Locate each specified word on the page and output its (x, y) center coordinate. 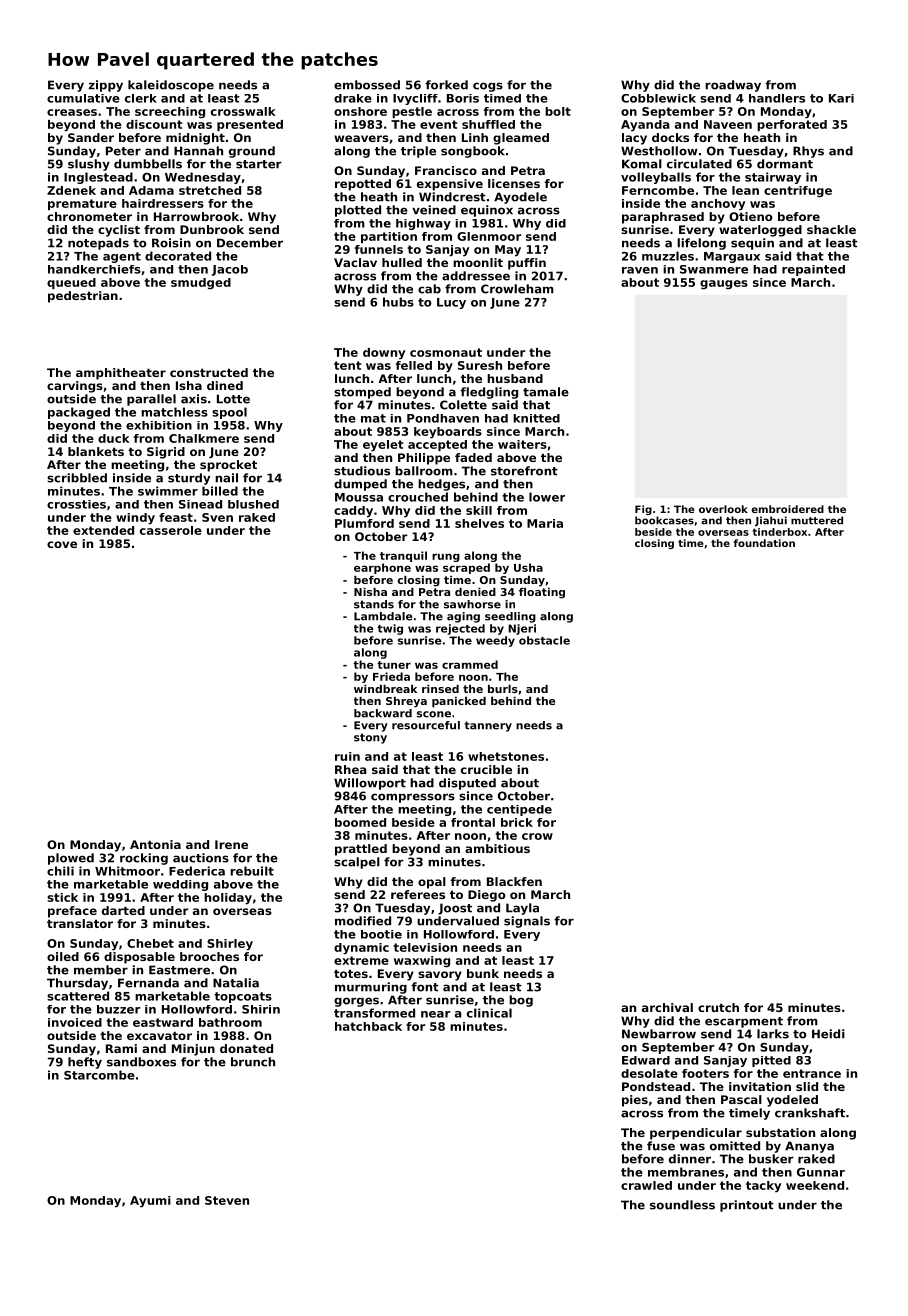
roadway (733, 86)
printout (747, 1206)
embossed (367, 85)
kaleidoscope (171, 86)
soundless (682, 1205)
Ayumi (150, 1202)
